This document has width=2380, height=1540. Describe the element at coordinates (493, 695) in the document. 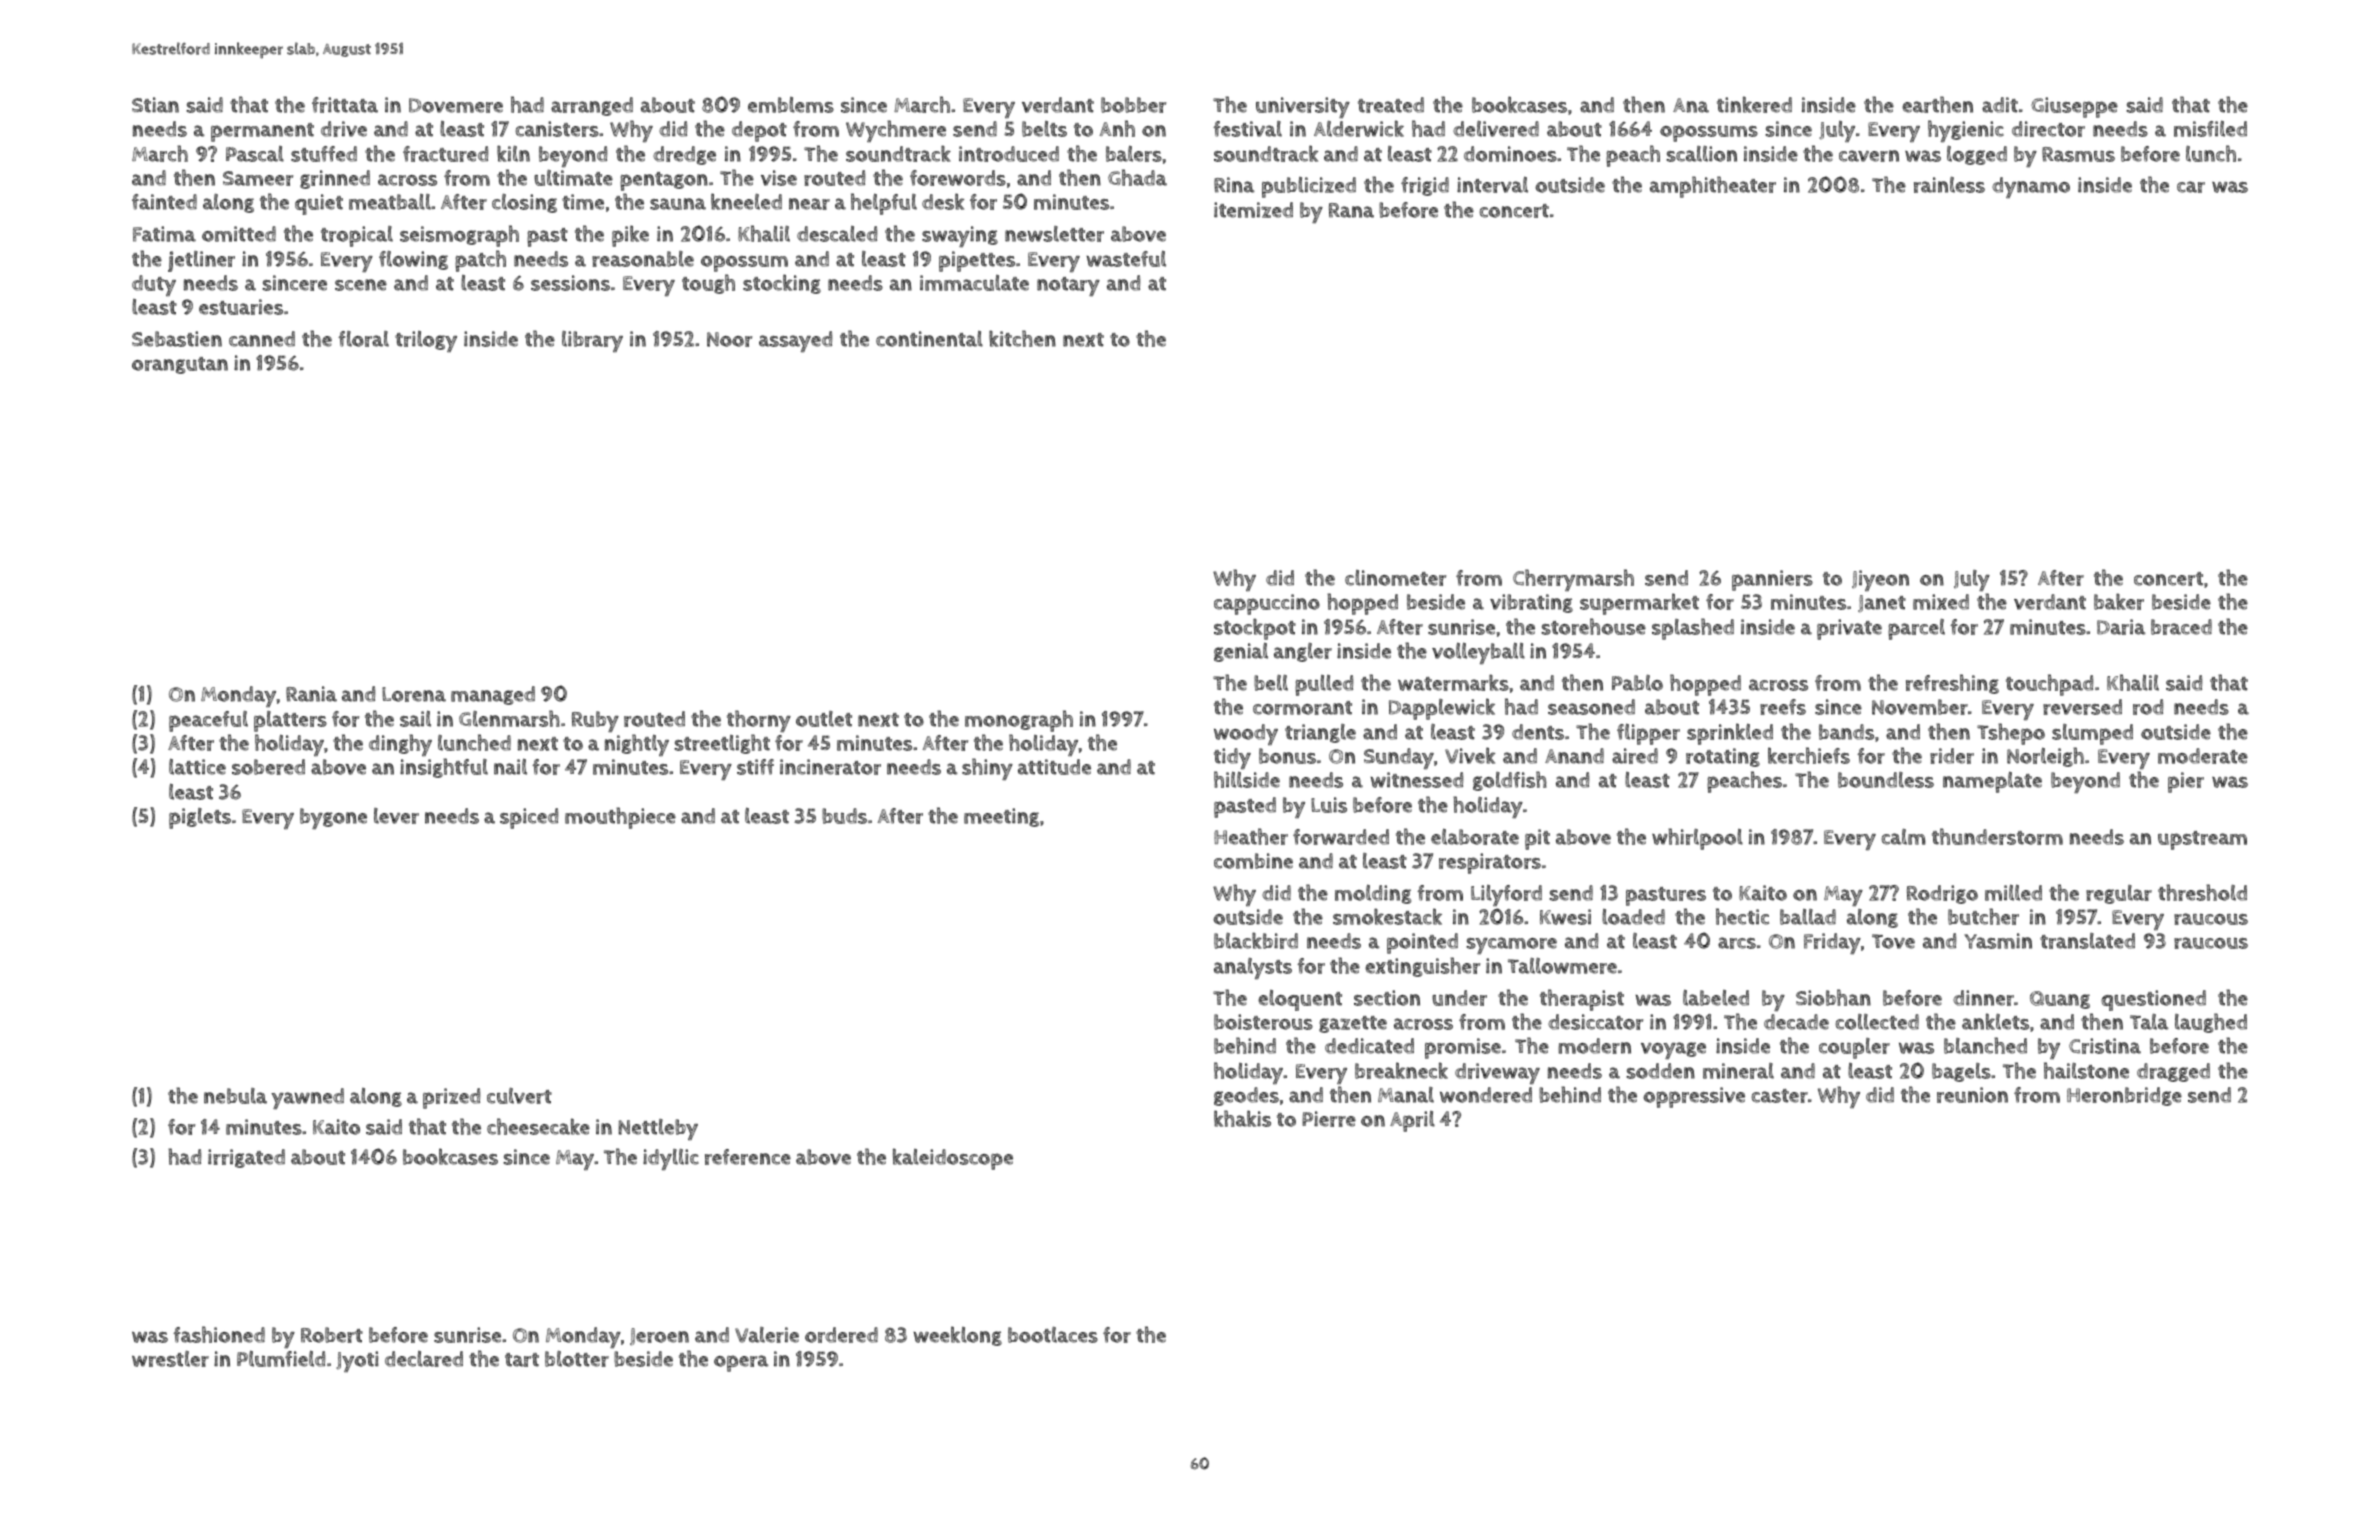

I see `managed` at that location.
